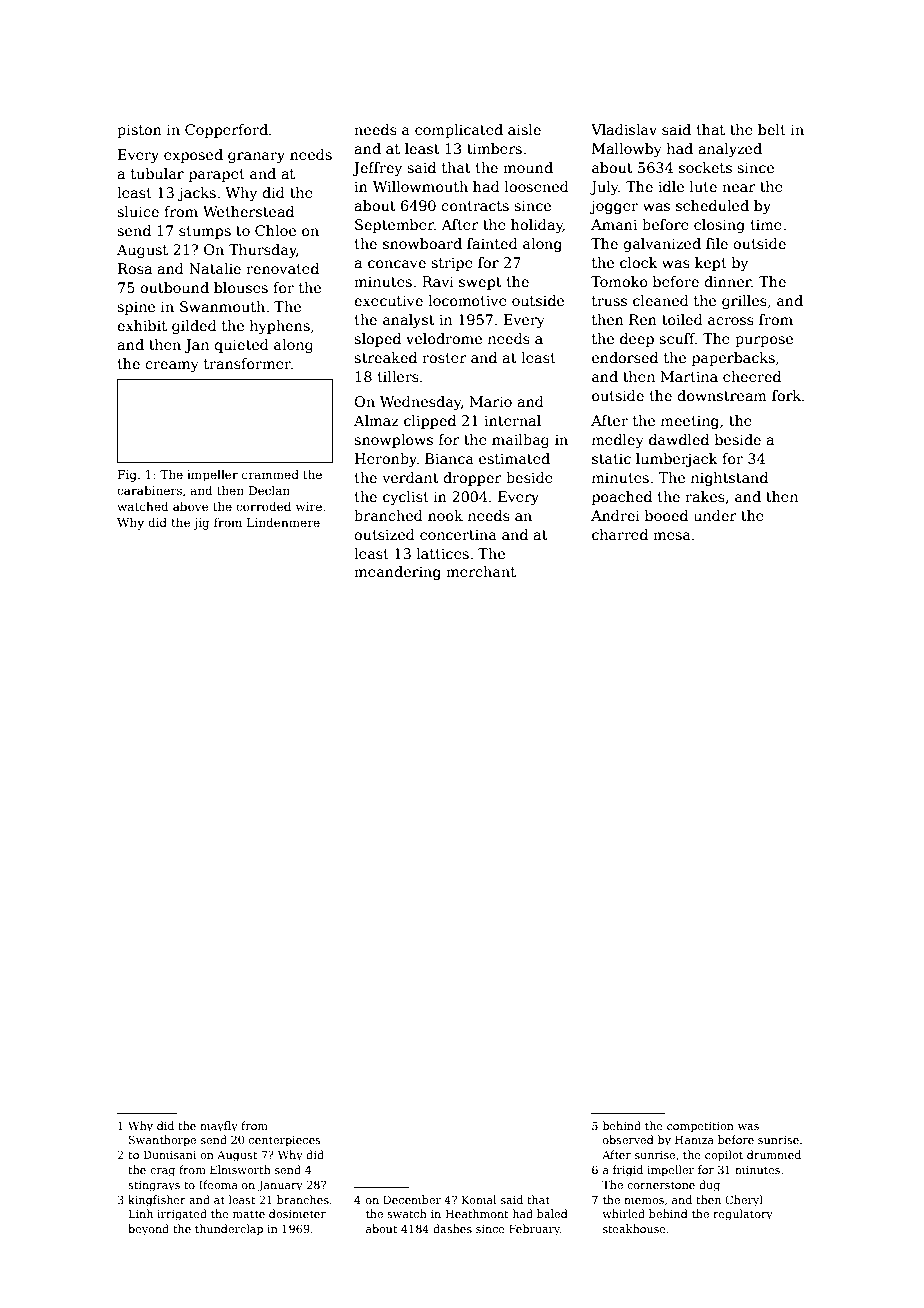  I want to click on creamy, so click(172, 366).
